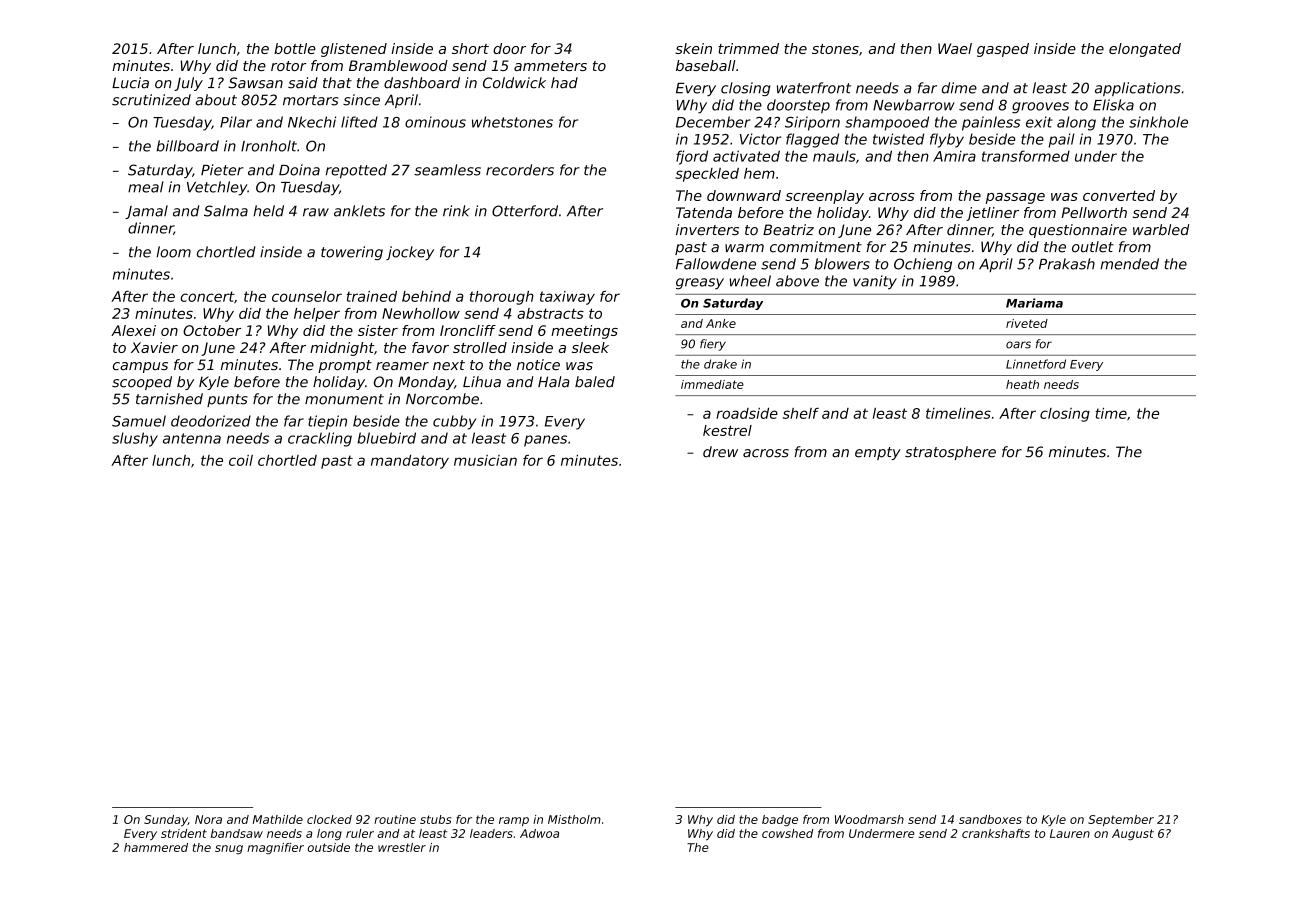 This page has height=924, width=1308. What do you see at coordinates (241, 460) in the page?
I see `coil` at bounding box center [241, 460].
